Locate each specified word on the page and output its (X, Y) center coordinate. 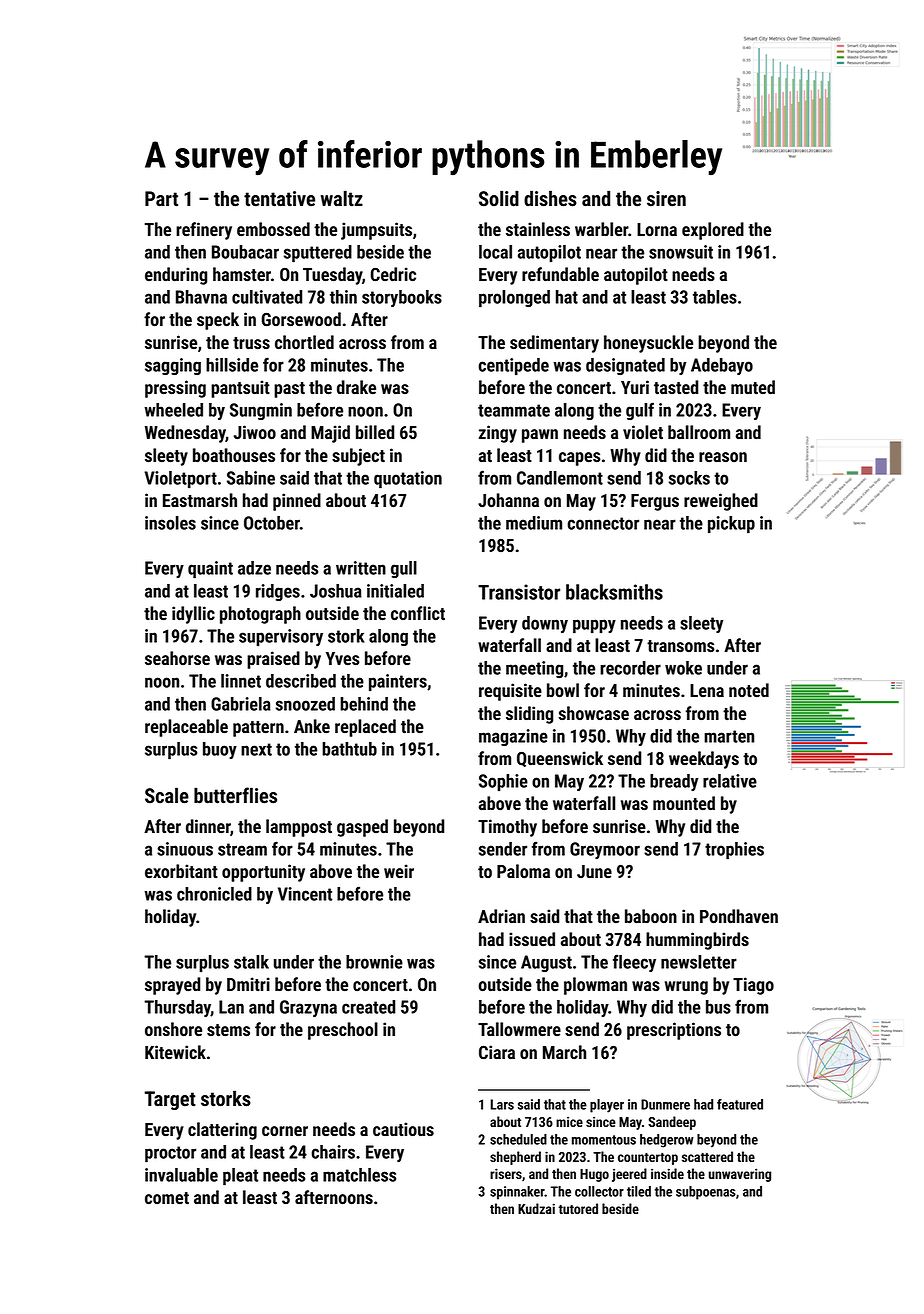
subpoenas (706, 1193)
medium (534, 523)
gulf (640, 411)
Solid (499, 198)
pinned (297, 502)
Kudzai (536, 1208)
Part (161, 199)
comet (167, 1198)
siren (666, 199)
